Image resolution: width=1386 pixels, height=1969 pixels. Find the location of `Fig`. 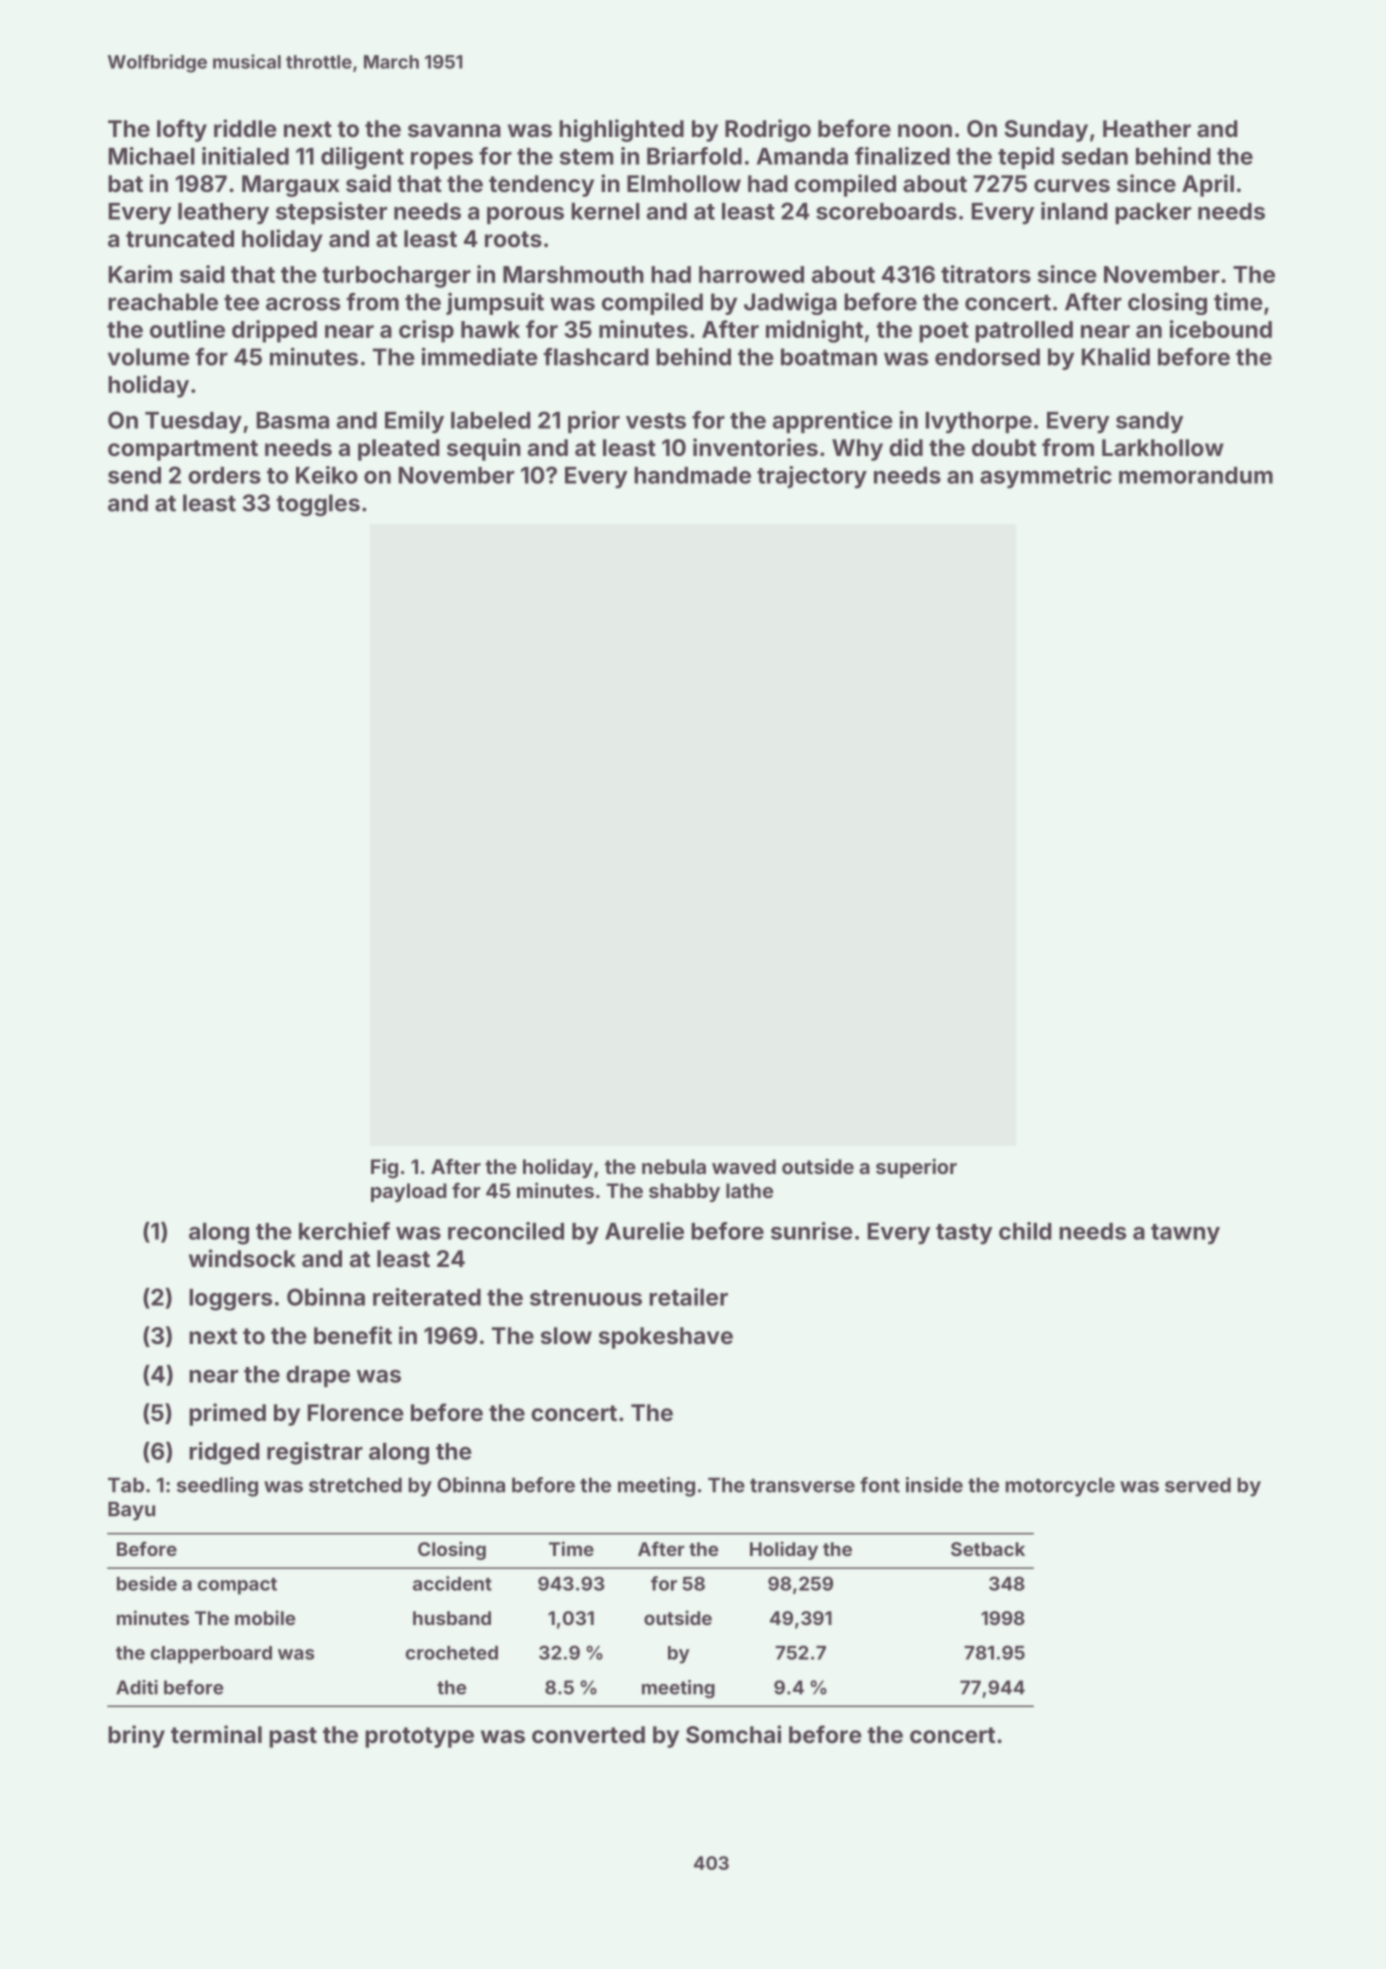

Fig is located at coordinates (384, 1168).
